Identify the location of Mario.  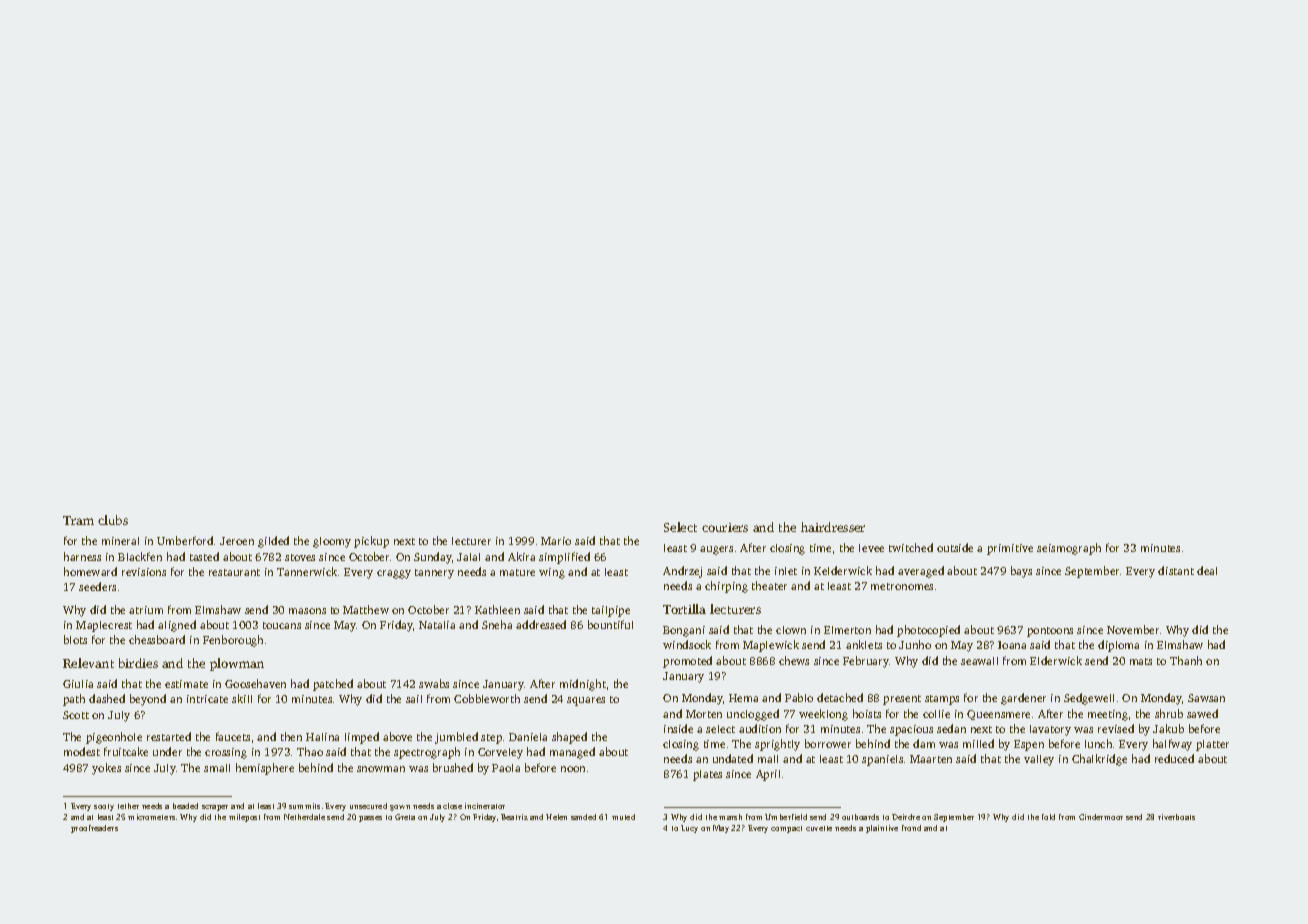
(556, 541).
